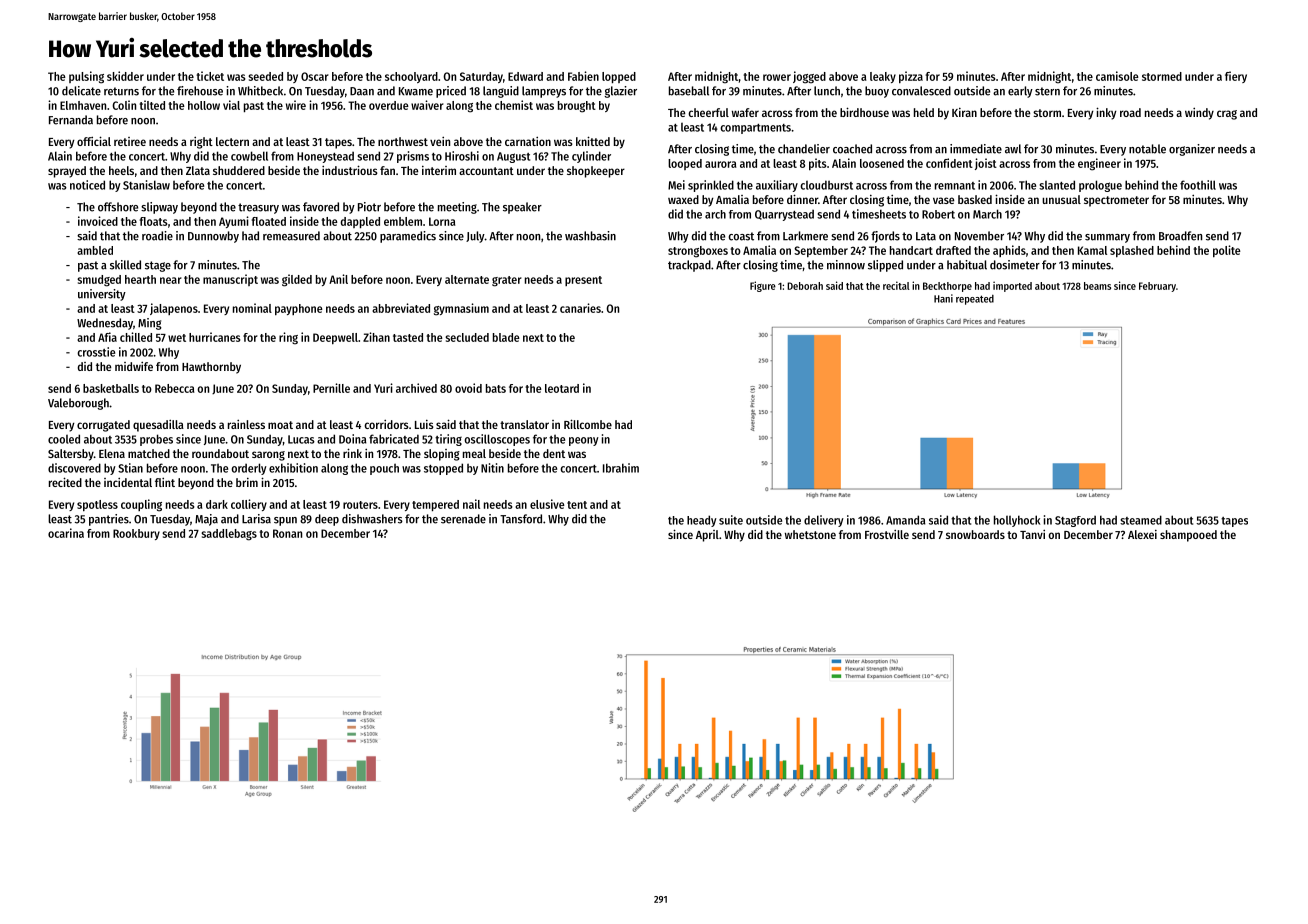 The height and width of the screenshot is (924, 1308). Describe the element at coordinates (463, 519) in the screenshot. I see `serenade` at that location.
